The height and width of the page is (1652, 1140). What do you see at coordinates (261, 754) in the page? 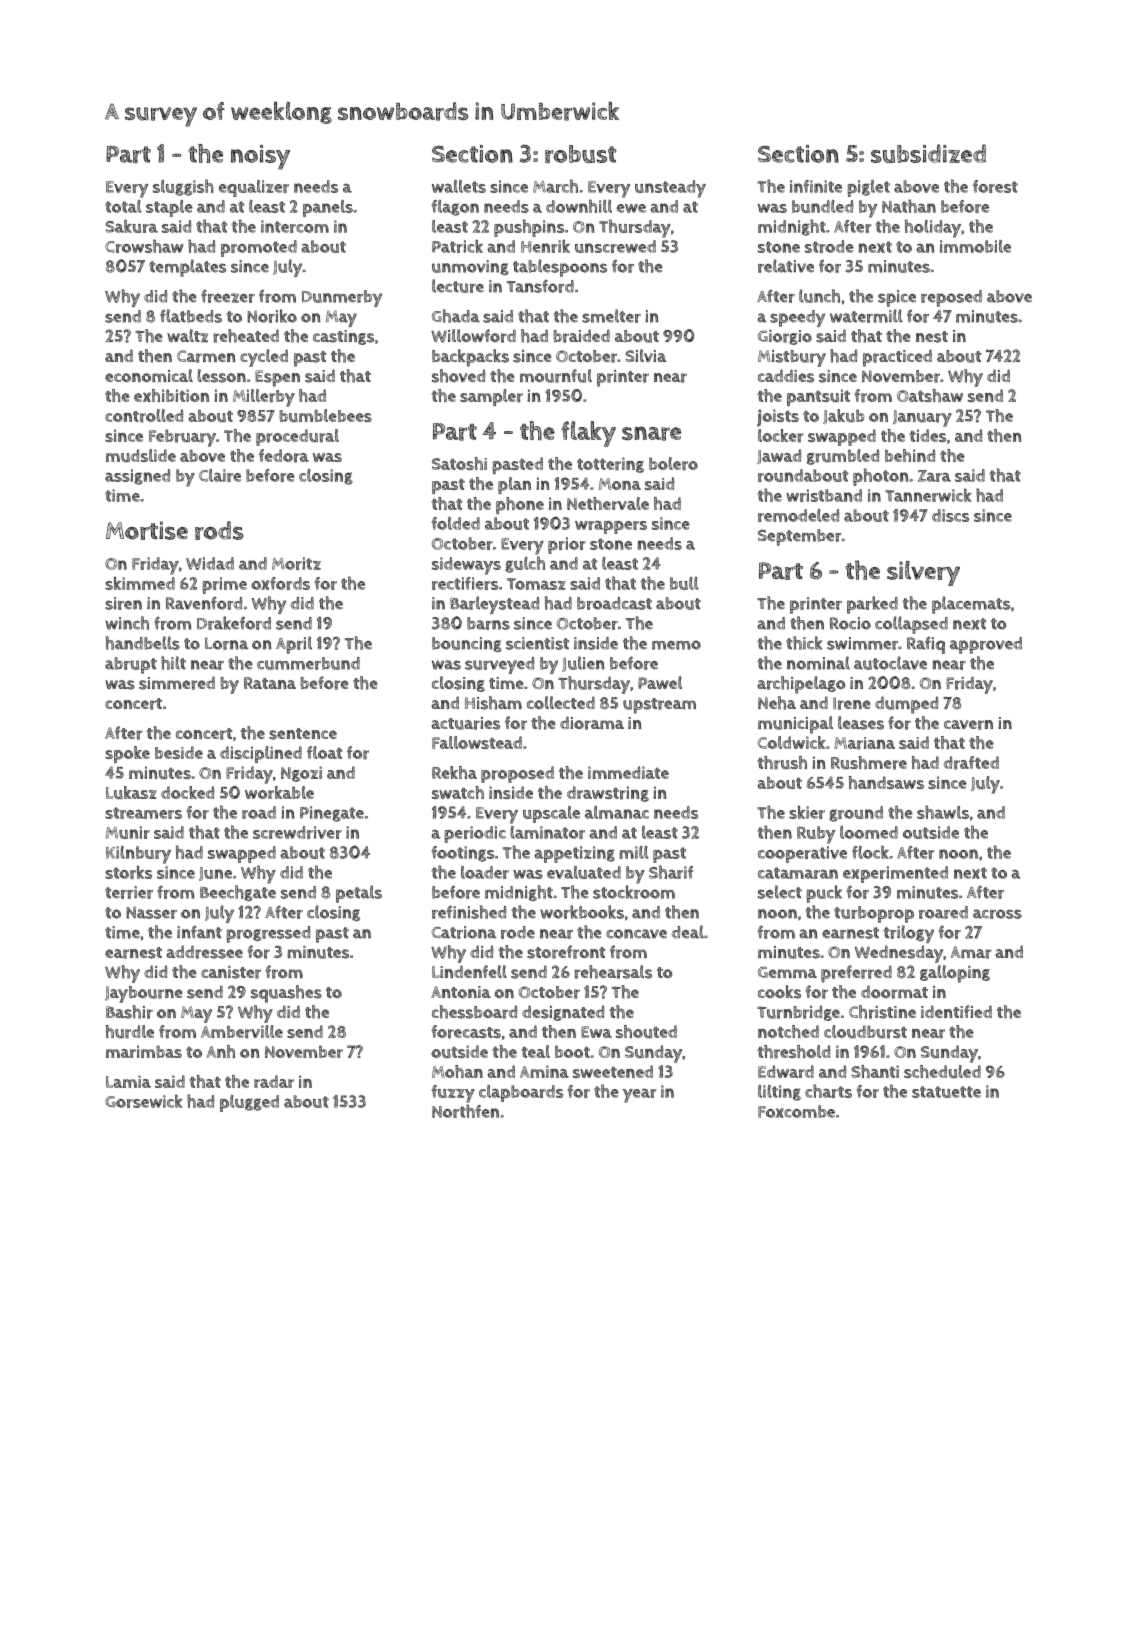
I see `disciplined` at bounding box center [261, 754].
